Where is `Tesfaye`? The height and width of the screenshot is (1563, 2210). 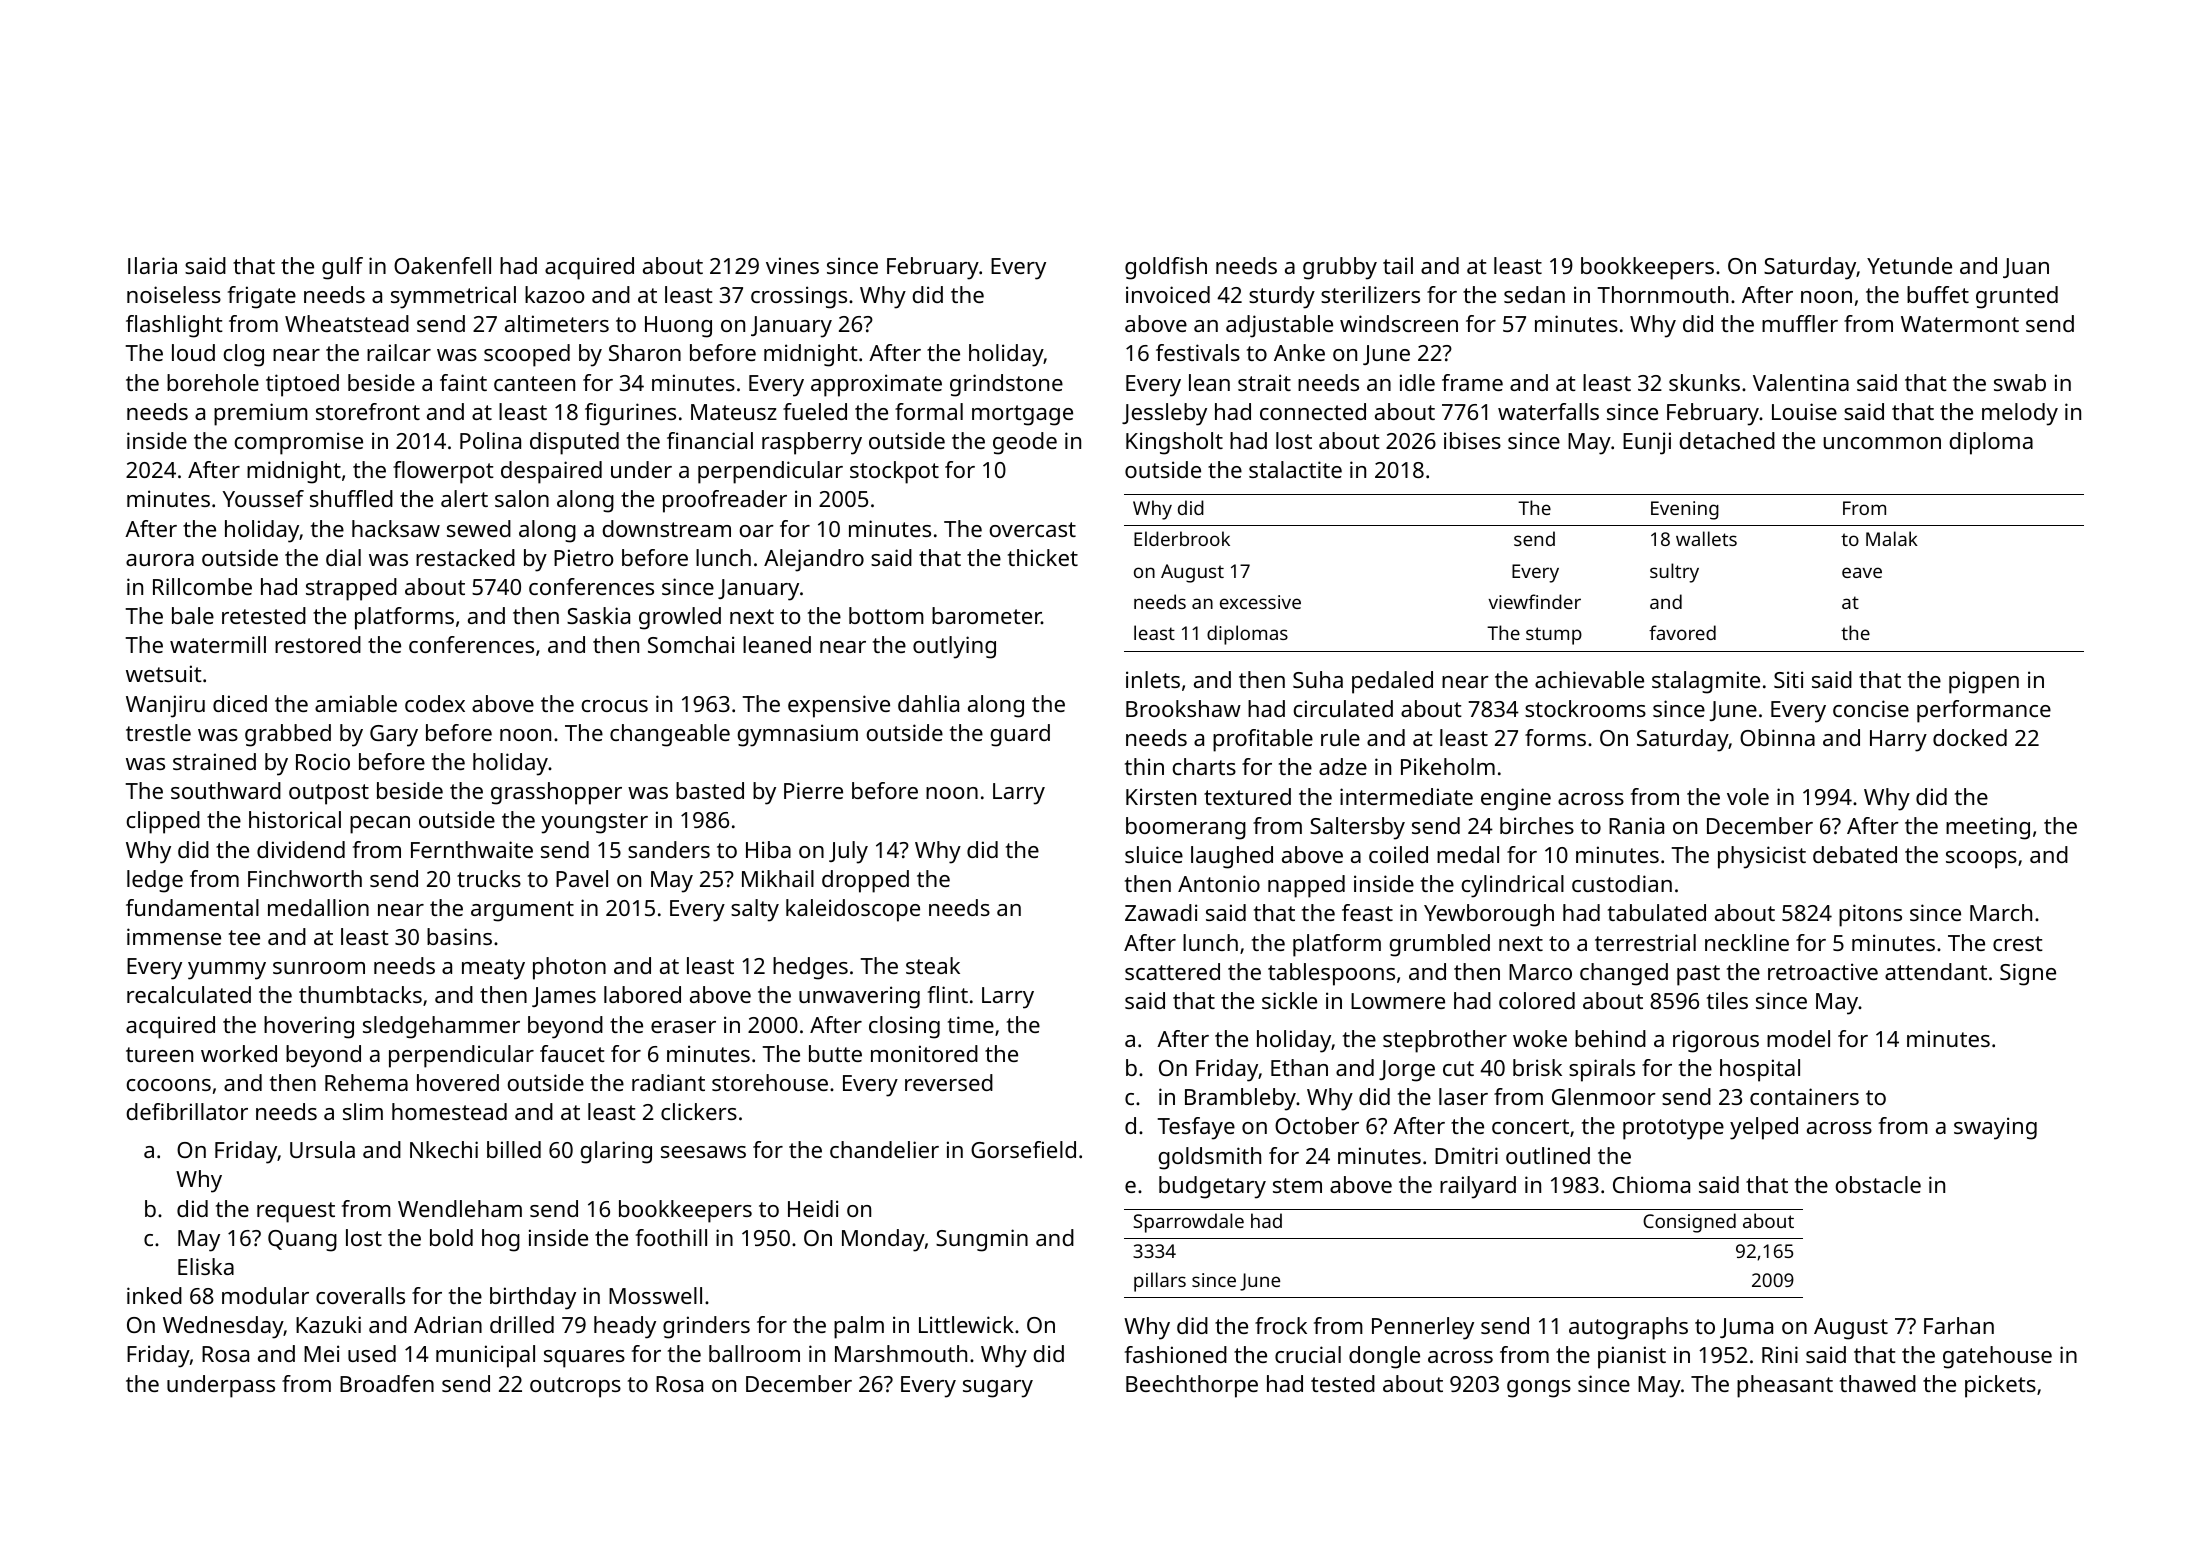
Tesfaye is located at coordinates (1196, 1128).
